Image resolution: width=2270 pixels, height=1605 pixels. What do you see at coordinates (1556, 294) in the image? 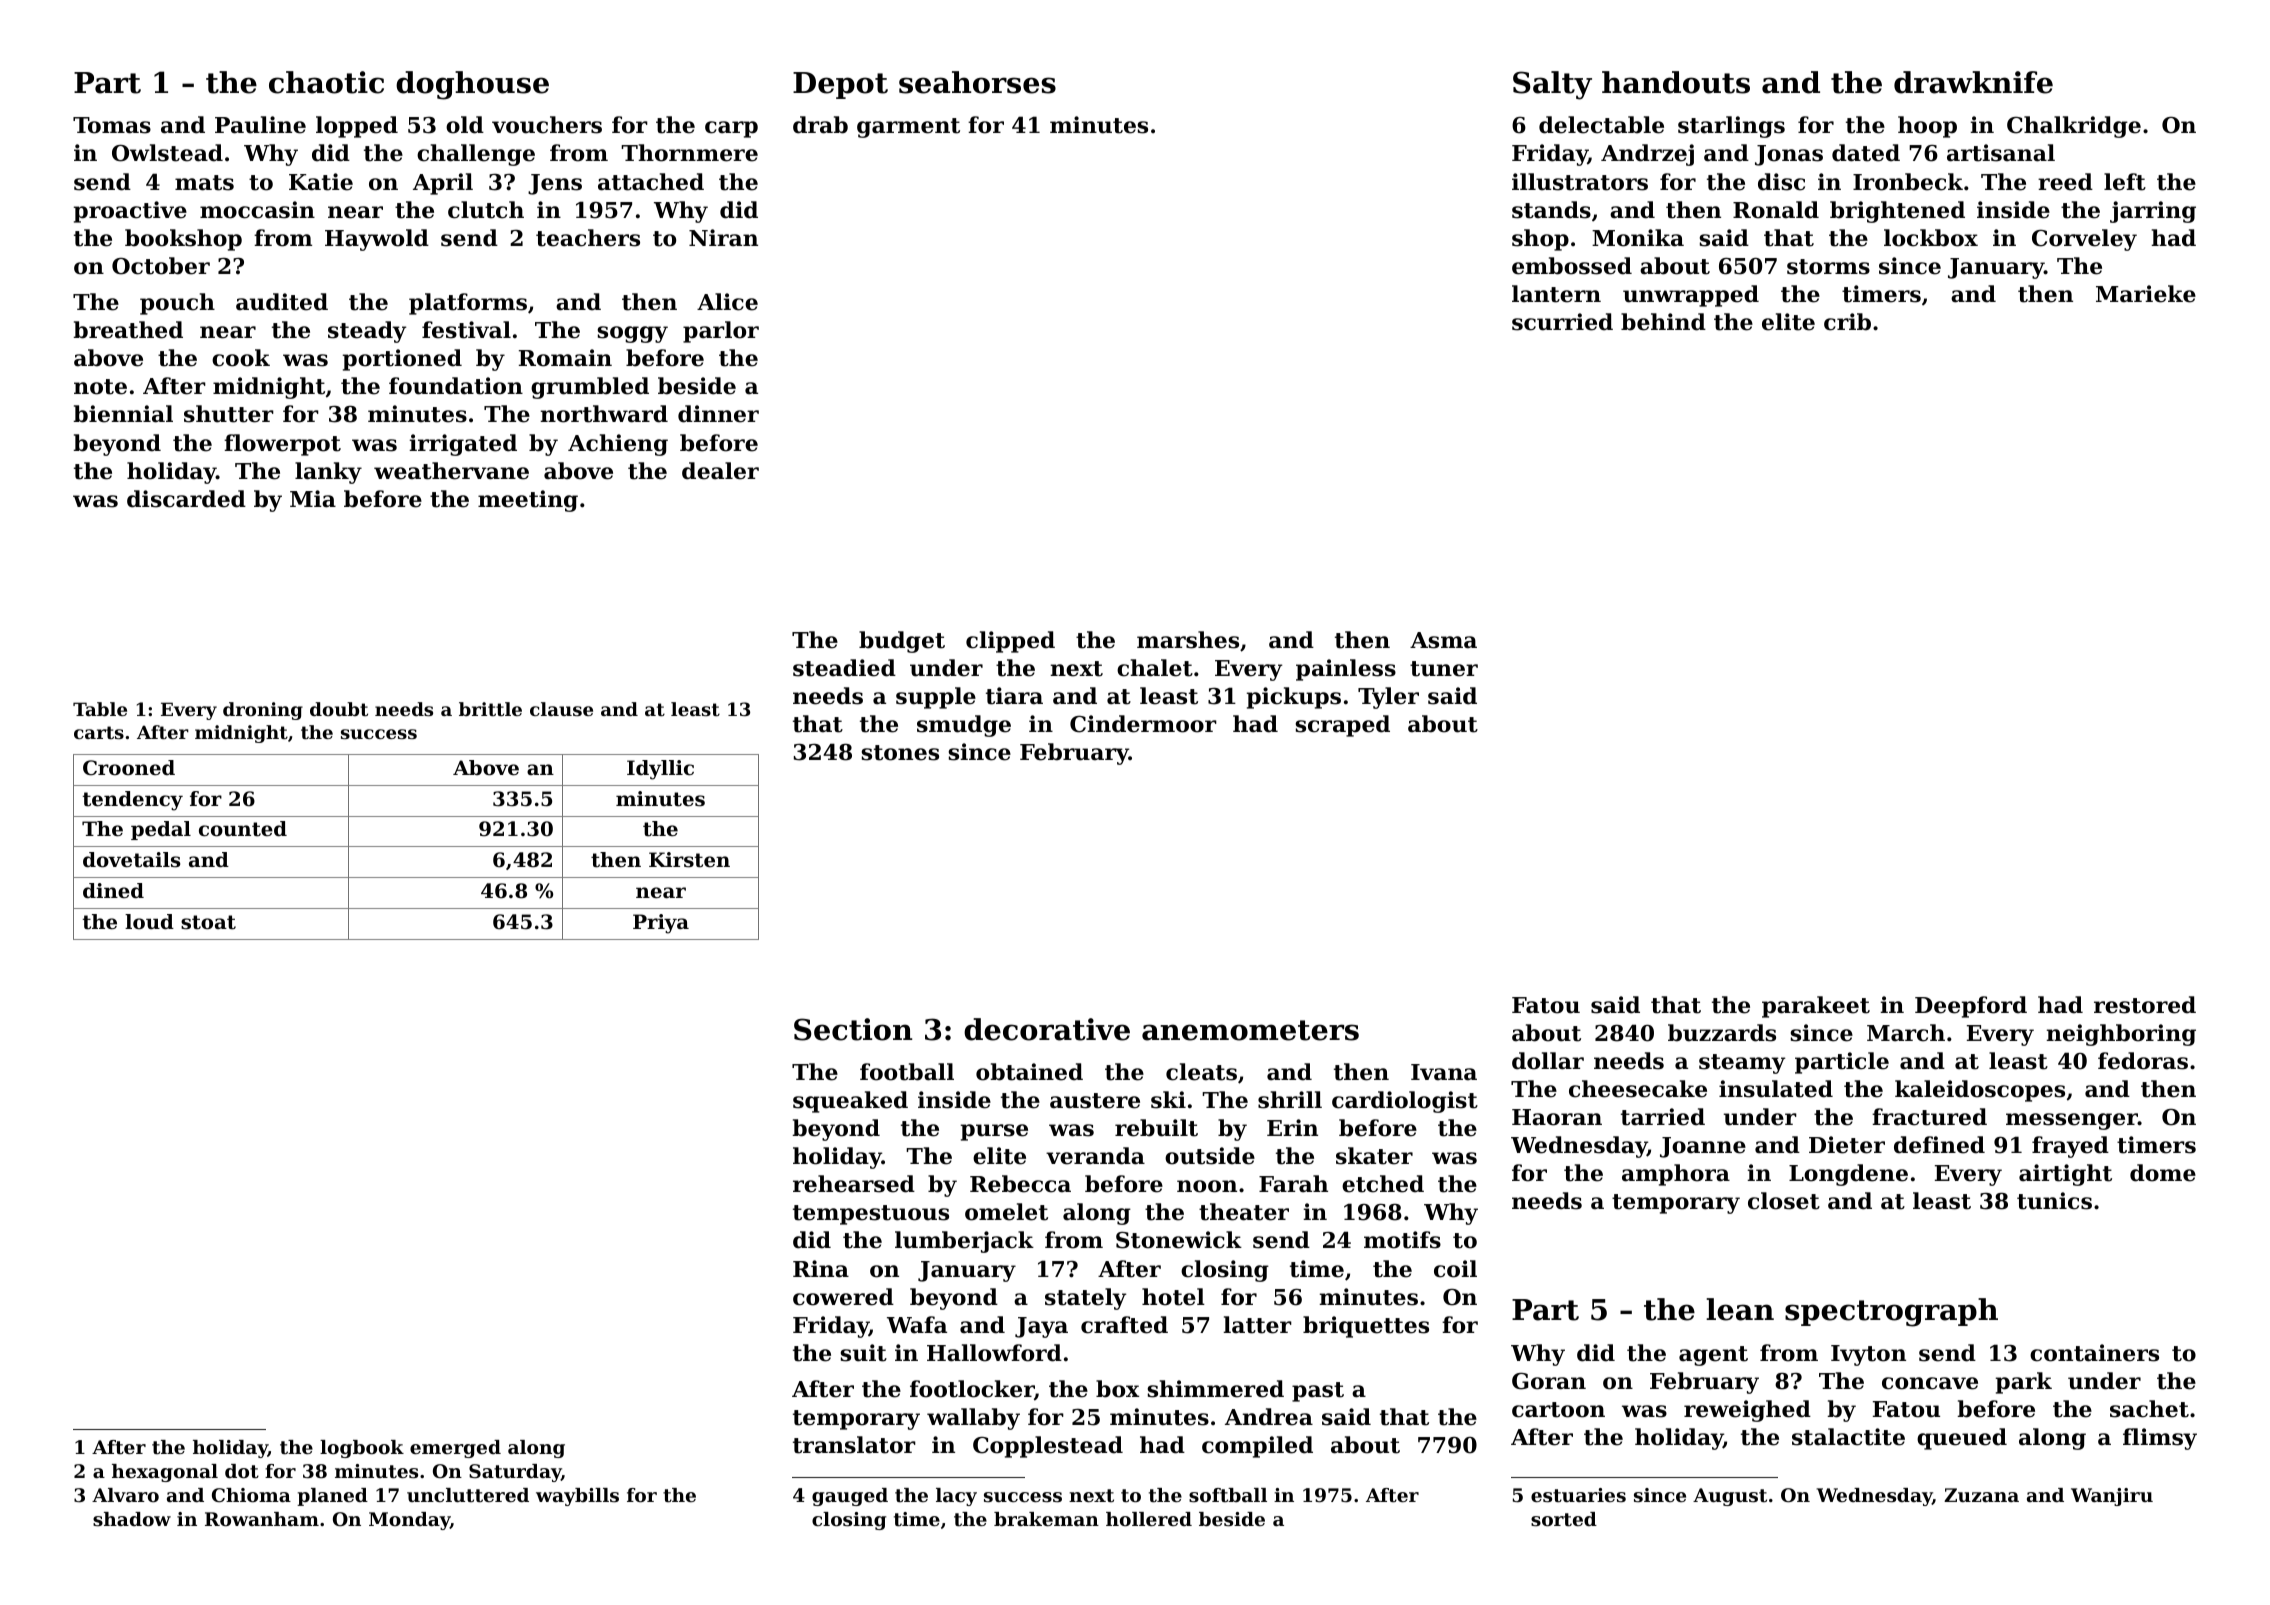
I see `lantern` at bounding box center [1556, 294].
